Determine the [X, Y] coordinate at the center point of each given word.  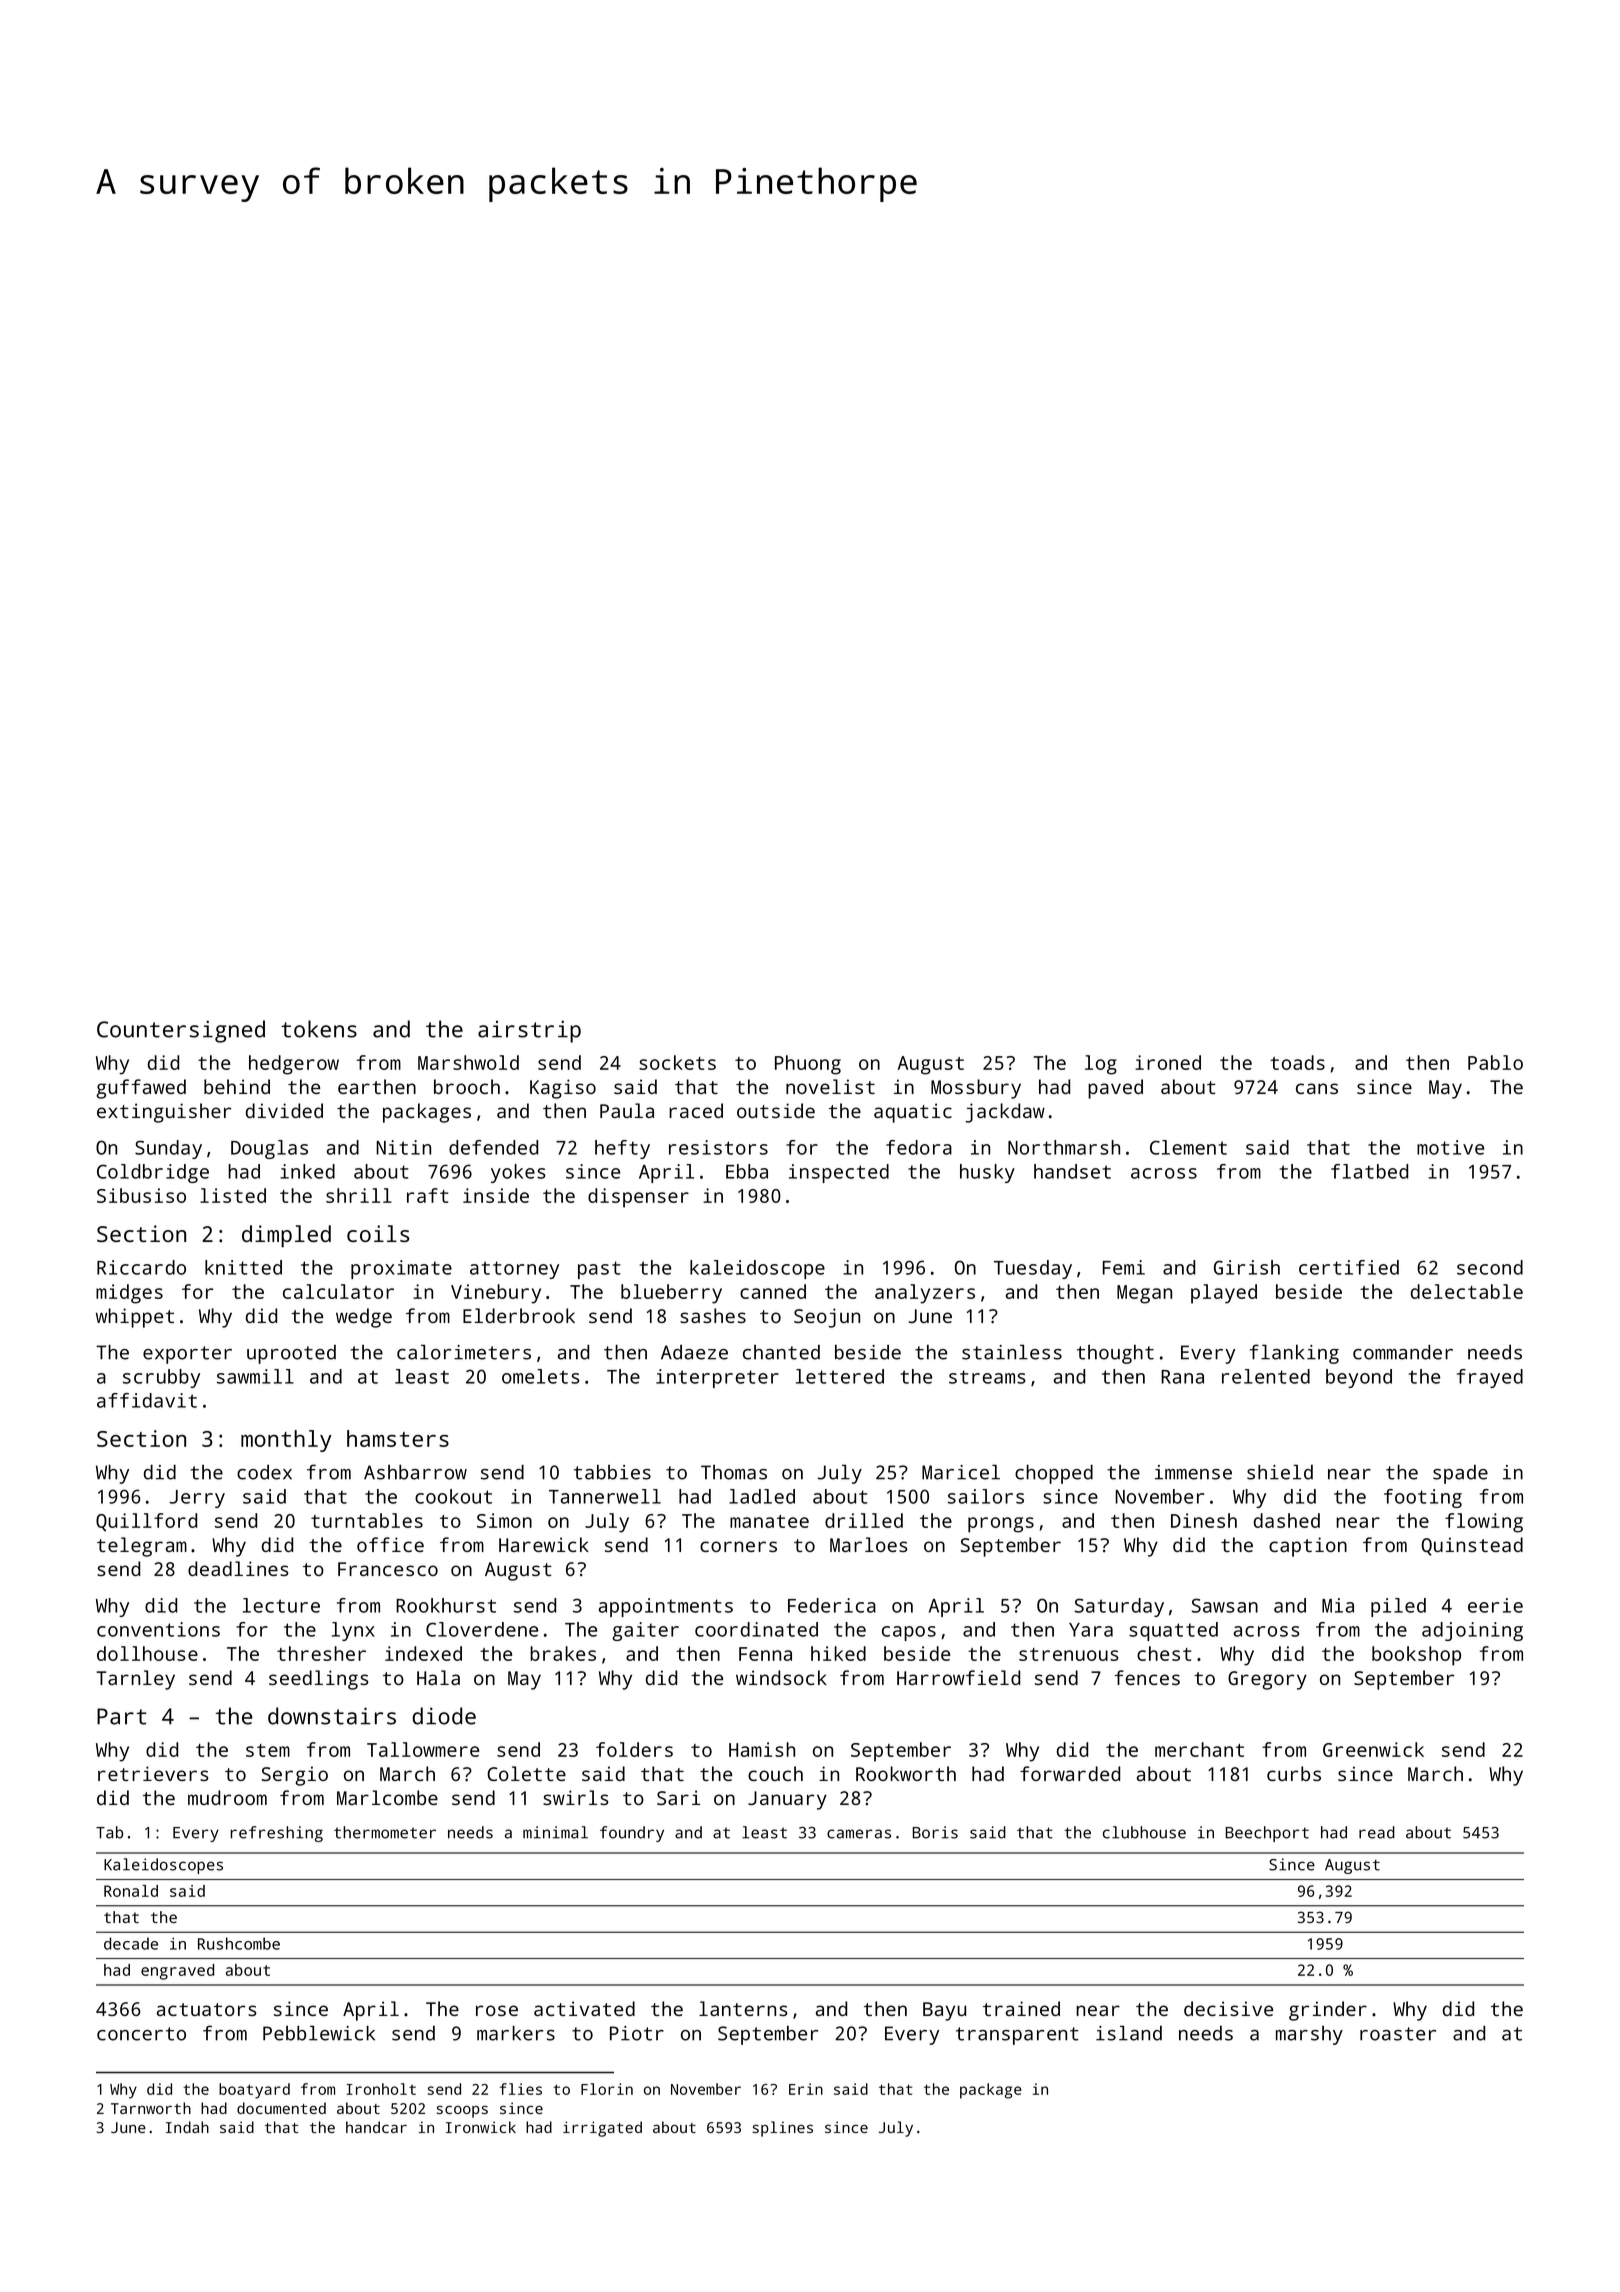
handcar [376, 2127]
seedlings [319, 1680]
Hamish [762, 1749]
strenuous [1068, 1654]
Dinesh [1204, 1520]
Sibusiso [141, 1195]
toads [1297, 1062]
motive [1450, 1147]
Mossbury [976, 1089]
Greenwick [1373, 1749]
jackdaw [1005, 1113]
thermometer [385, 1832]
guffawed [141, 1089]
